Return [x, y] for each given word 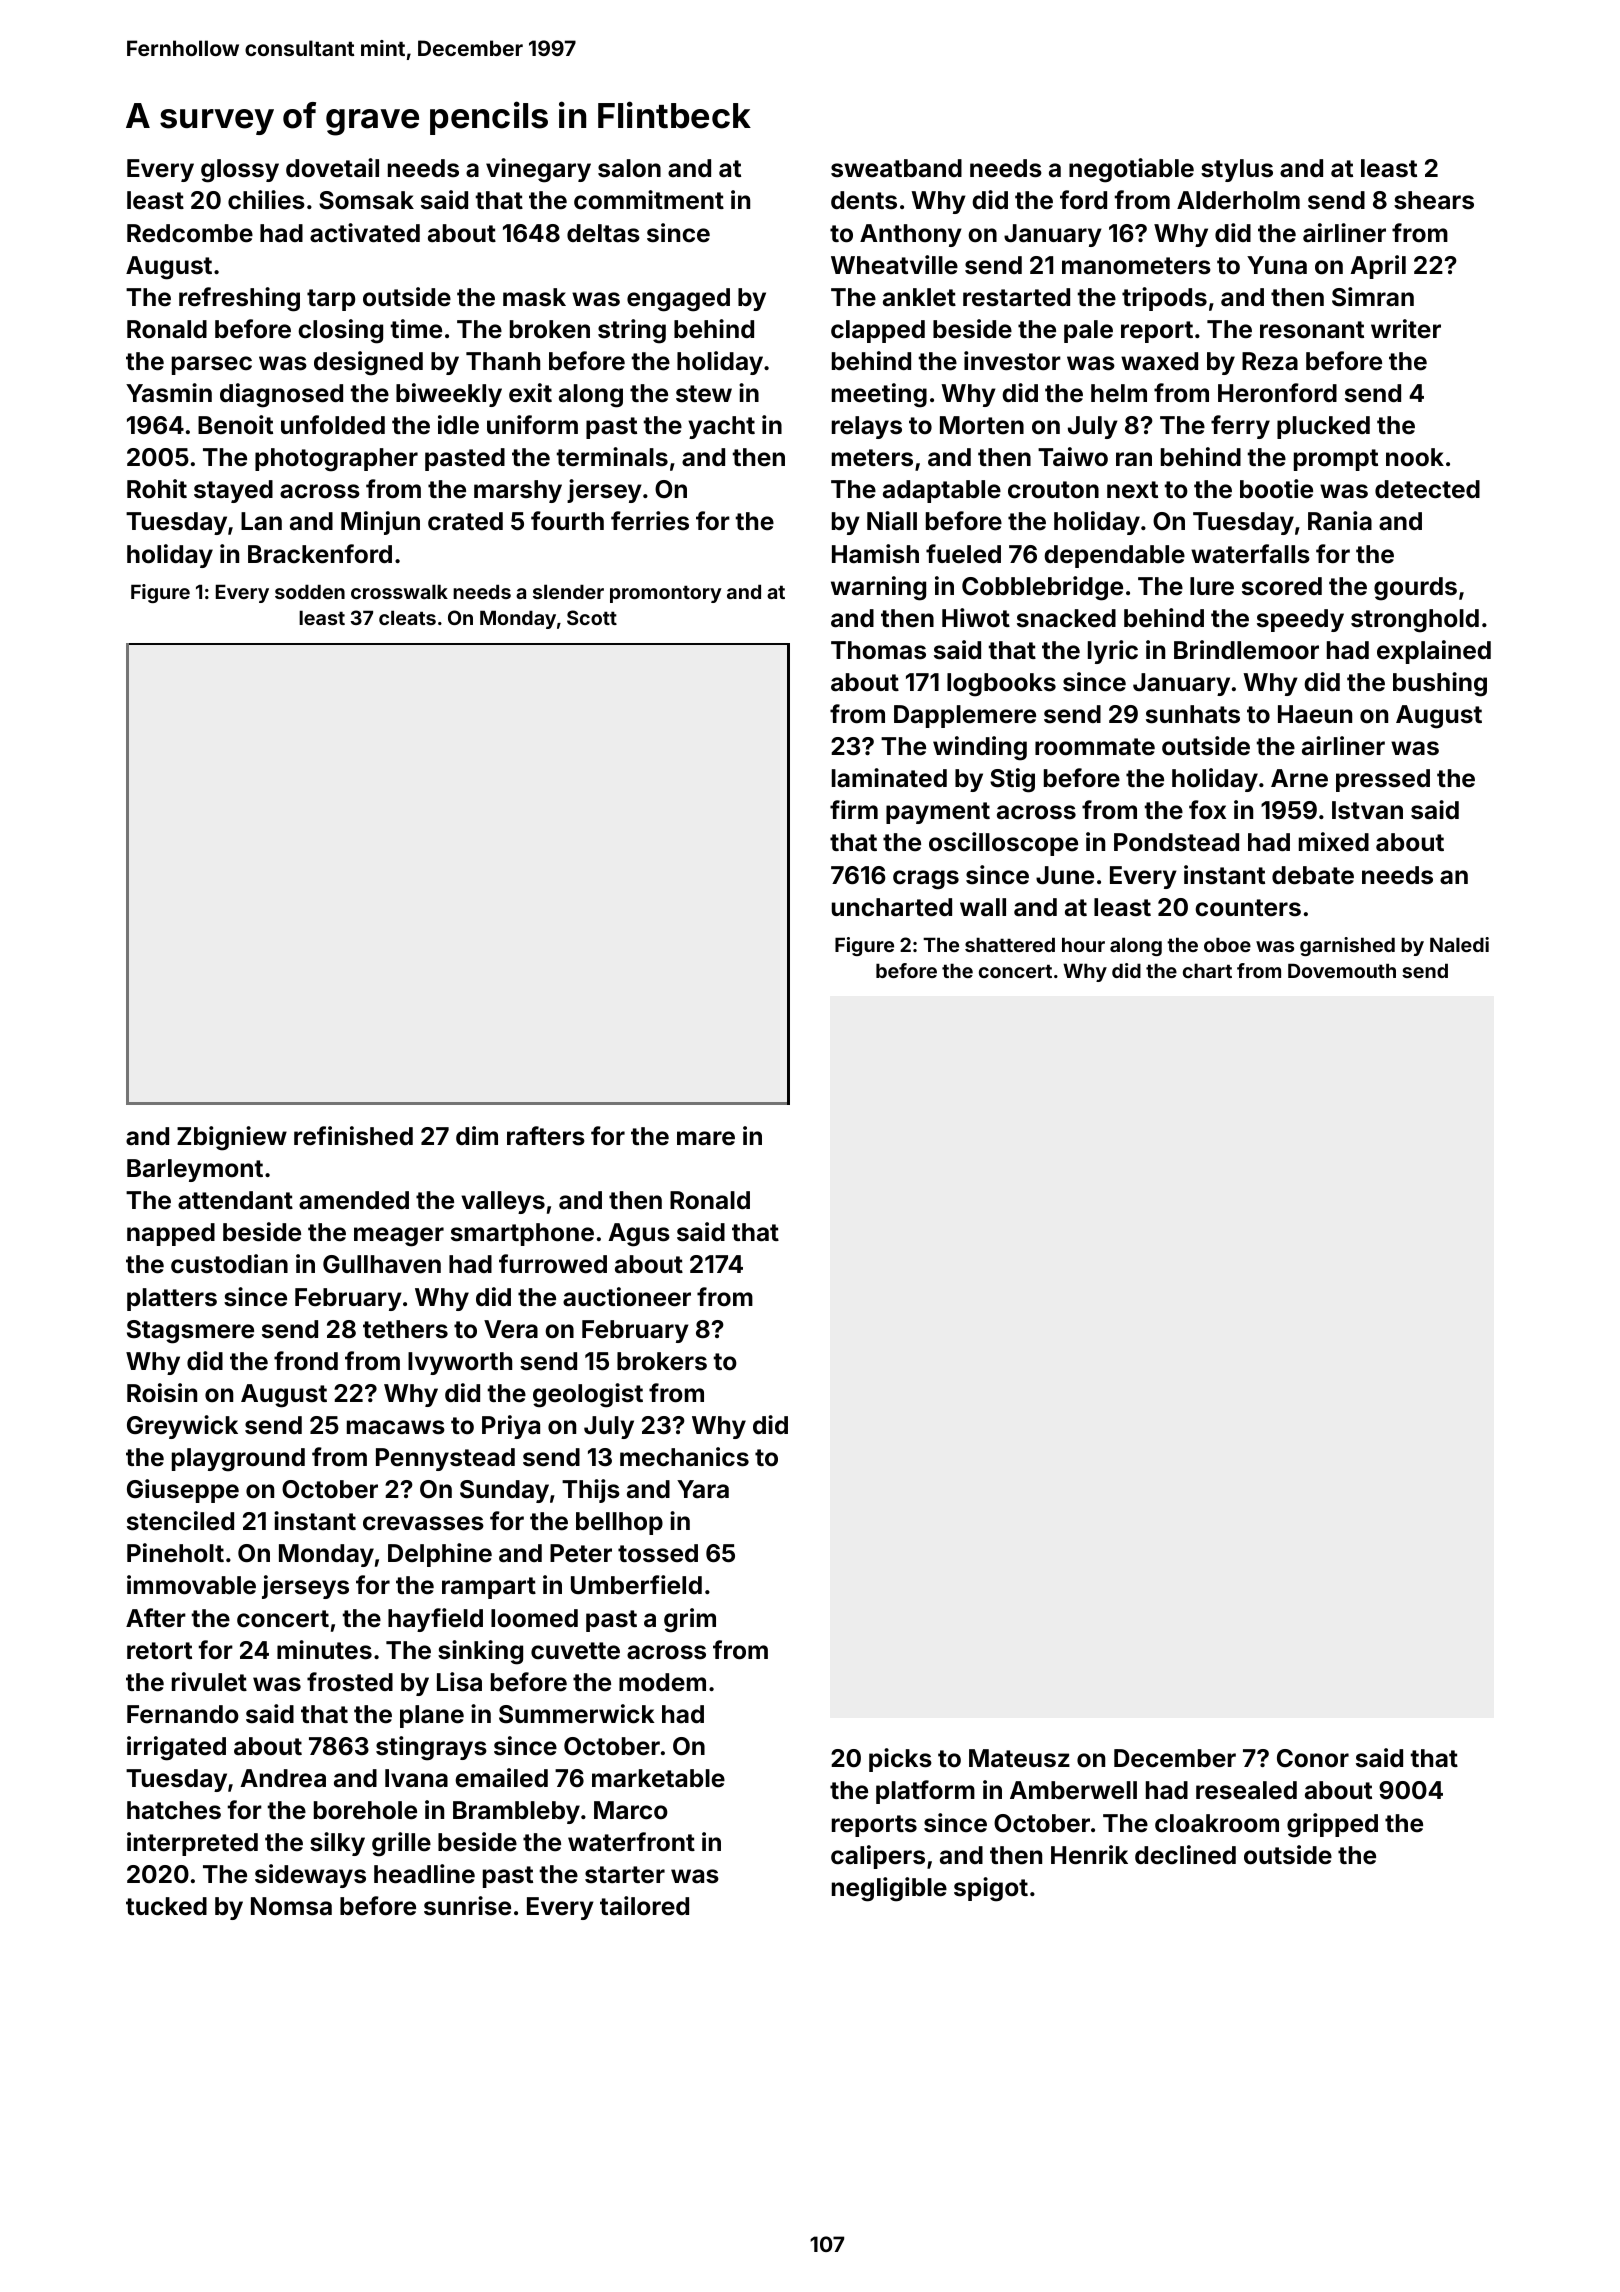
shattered [1010, 944]
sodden [310, 591]
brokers [662, 1361]
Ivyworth [460, 1363]
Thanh [503, 361]
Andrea [283, 1778]
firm [854, 809]
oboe [1227, 944]
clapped [878, 331]
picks [900, 1760]
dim [477, 1135]
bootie [1276, 489]
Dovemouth [1342, 970]
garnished [1347, 946]
